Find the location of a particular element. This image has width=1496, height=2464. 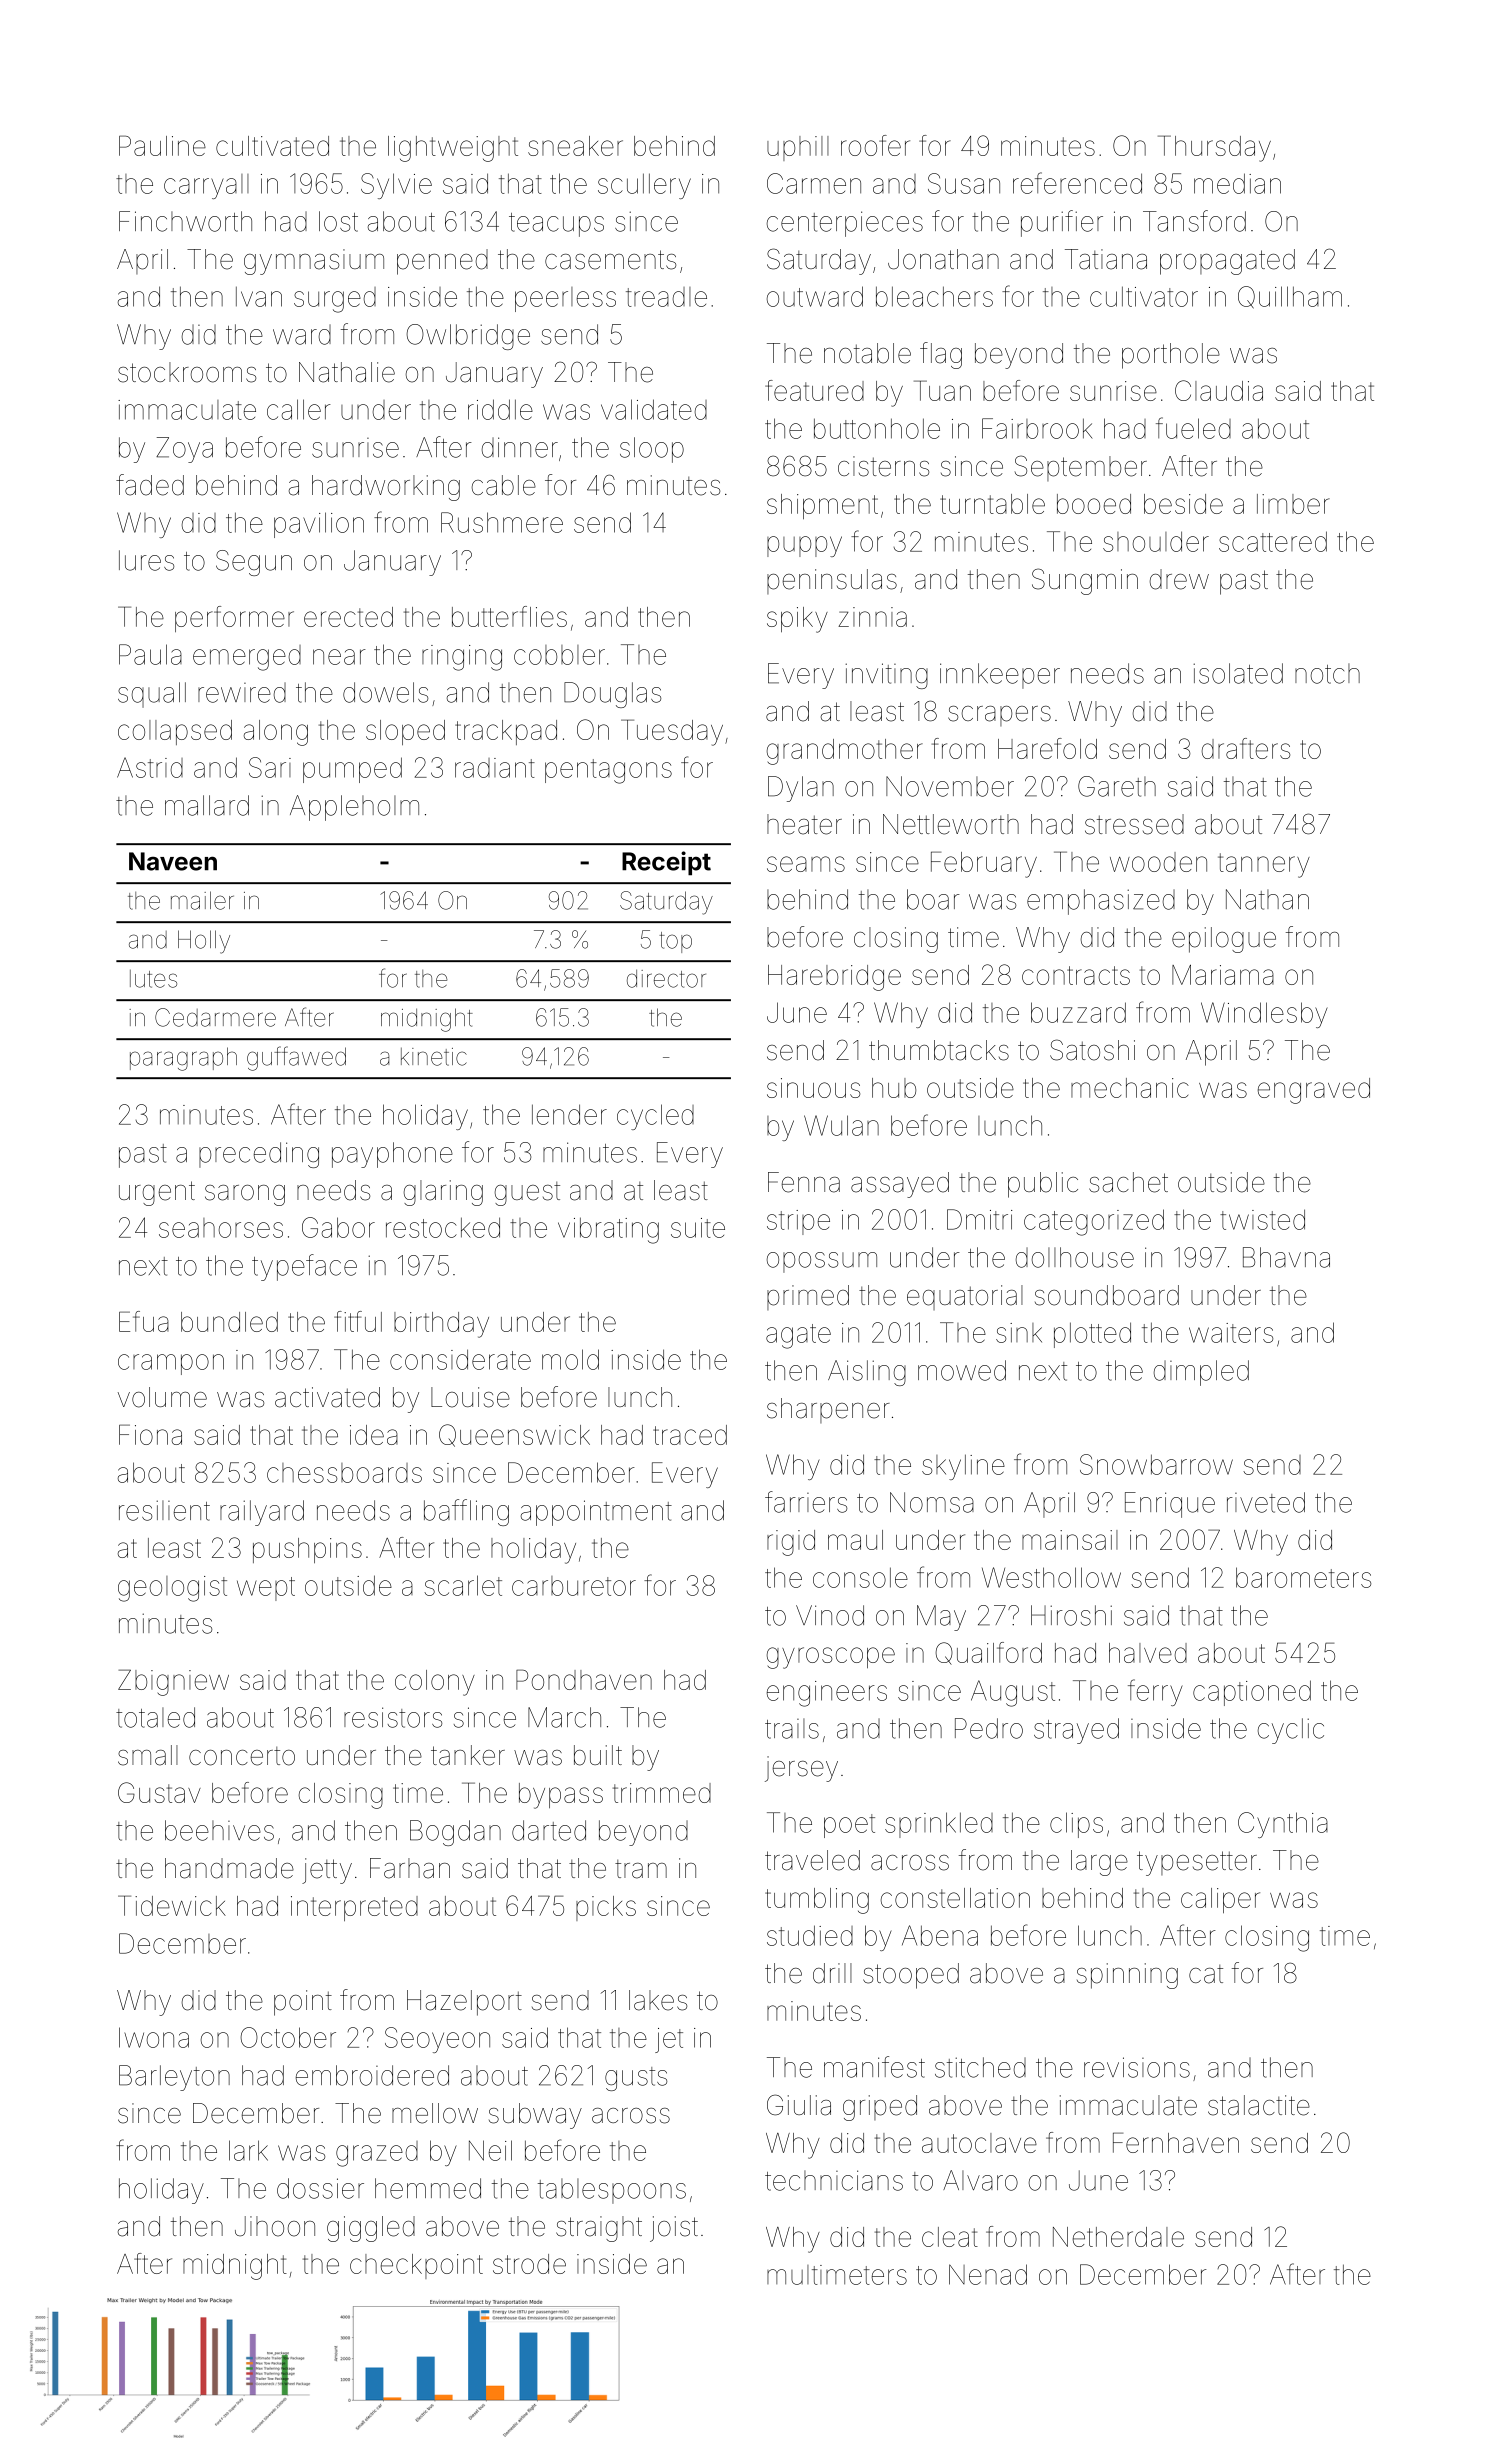

median is located at coordinates (1237, 183).
